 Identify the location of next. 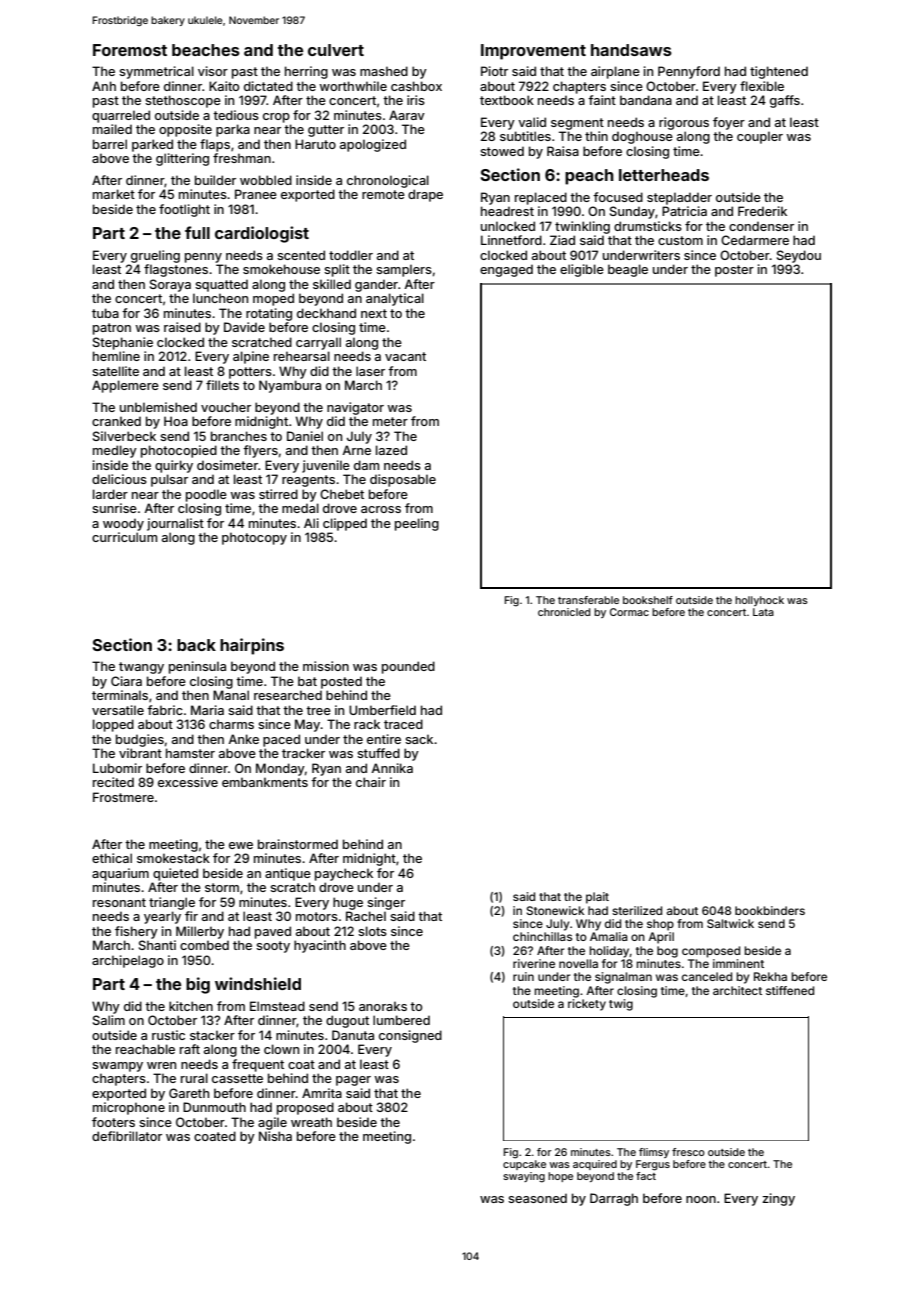
(374, 313).
